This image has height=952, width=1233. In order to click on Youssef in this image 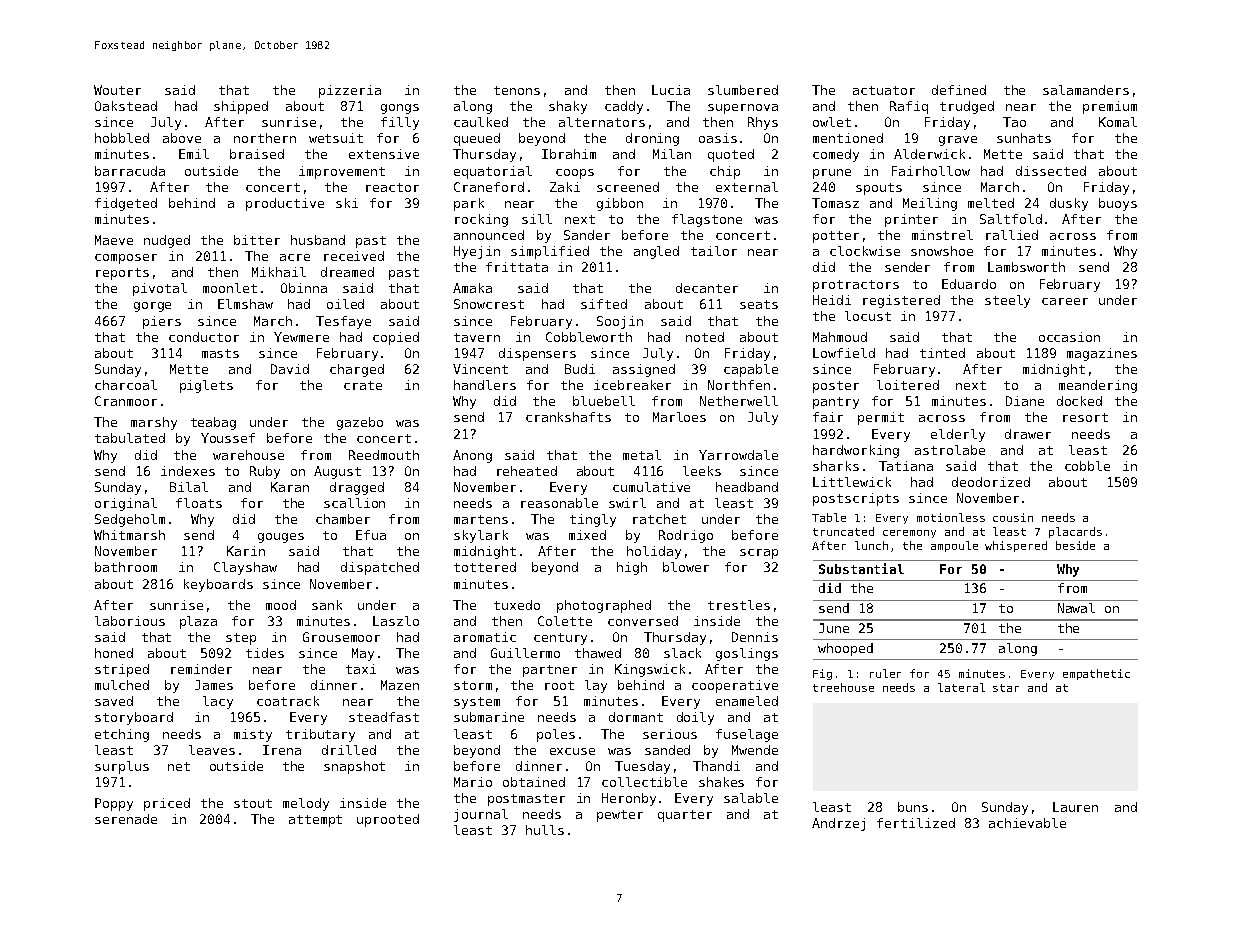, I will do `click(228, 438)`.
